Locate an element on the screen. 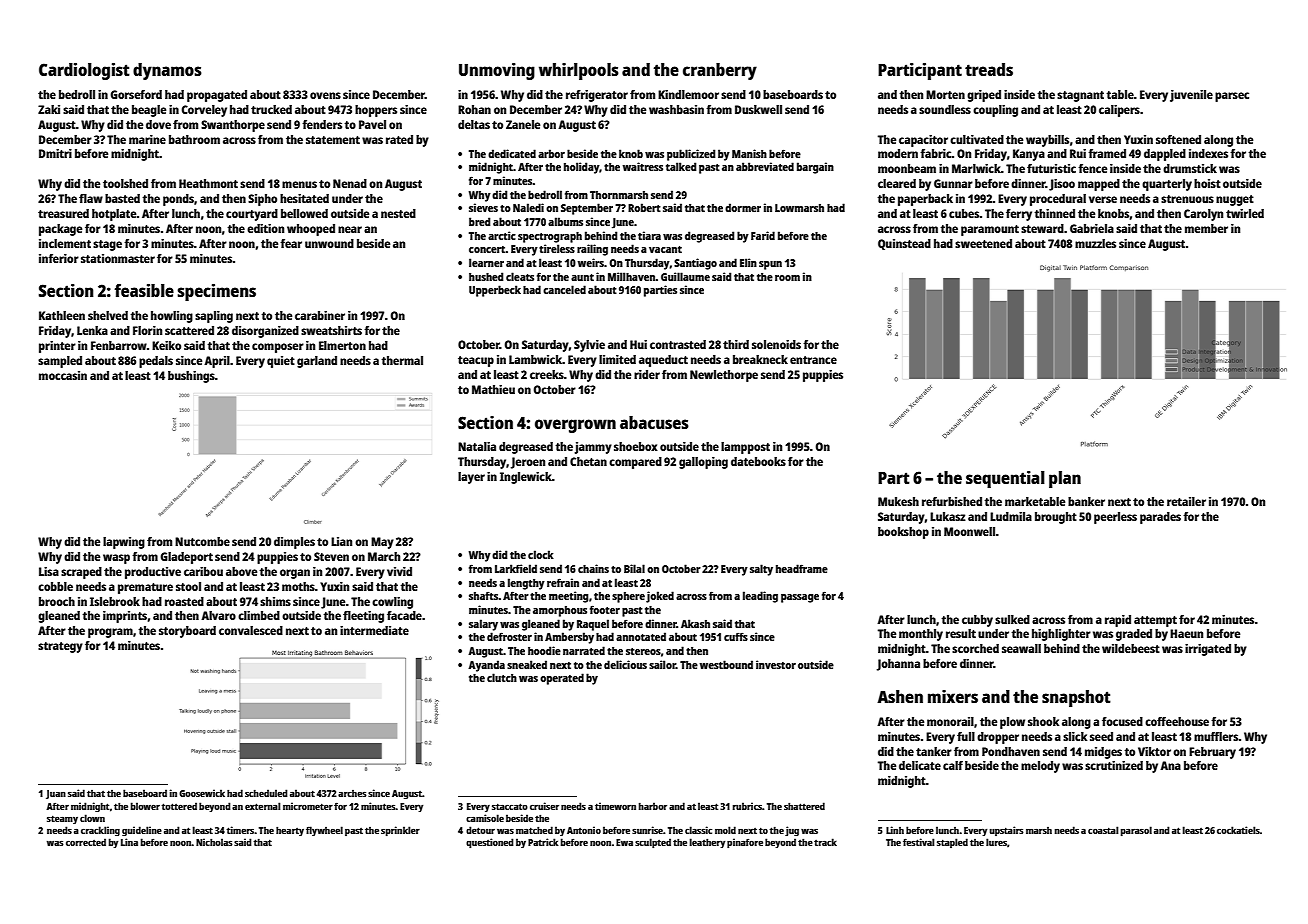 Image resolution: width=1308 pixels, height=924 pixels. dynamos is located at coordinates (167, 71).
